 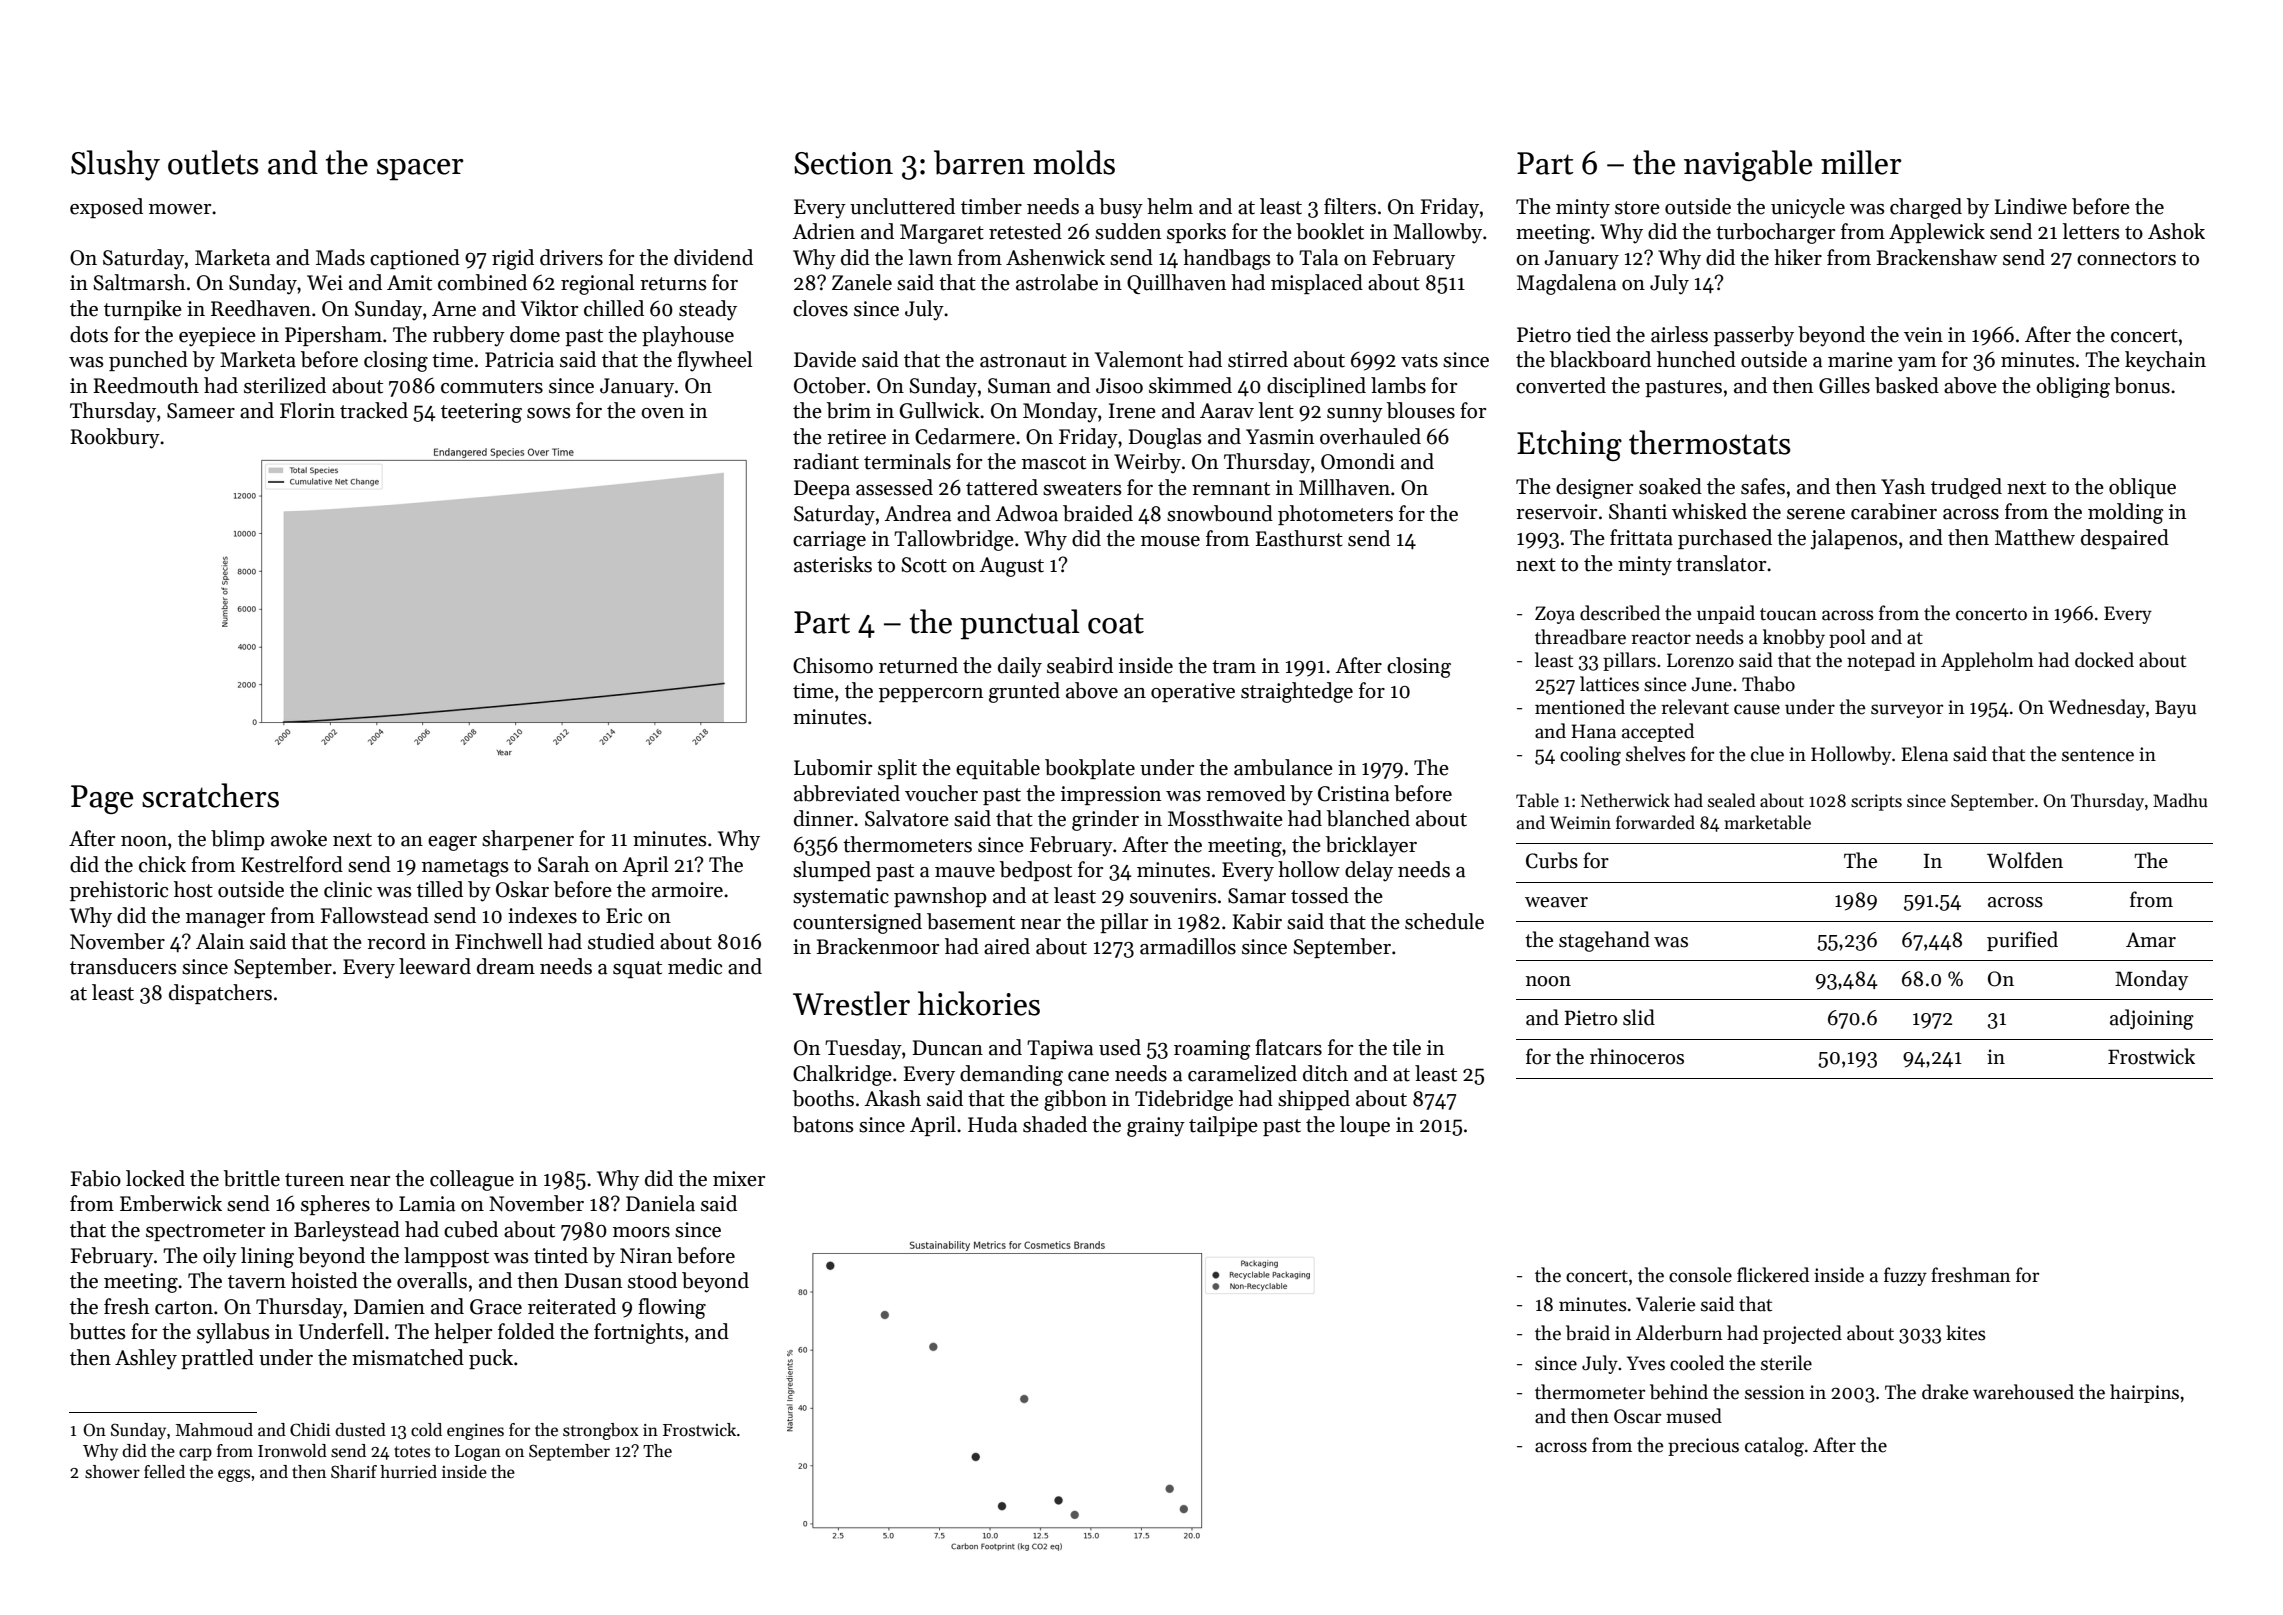 I want to click on Finchwell, so click(x=499, y=941).
